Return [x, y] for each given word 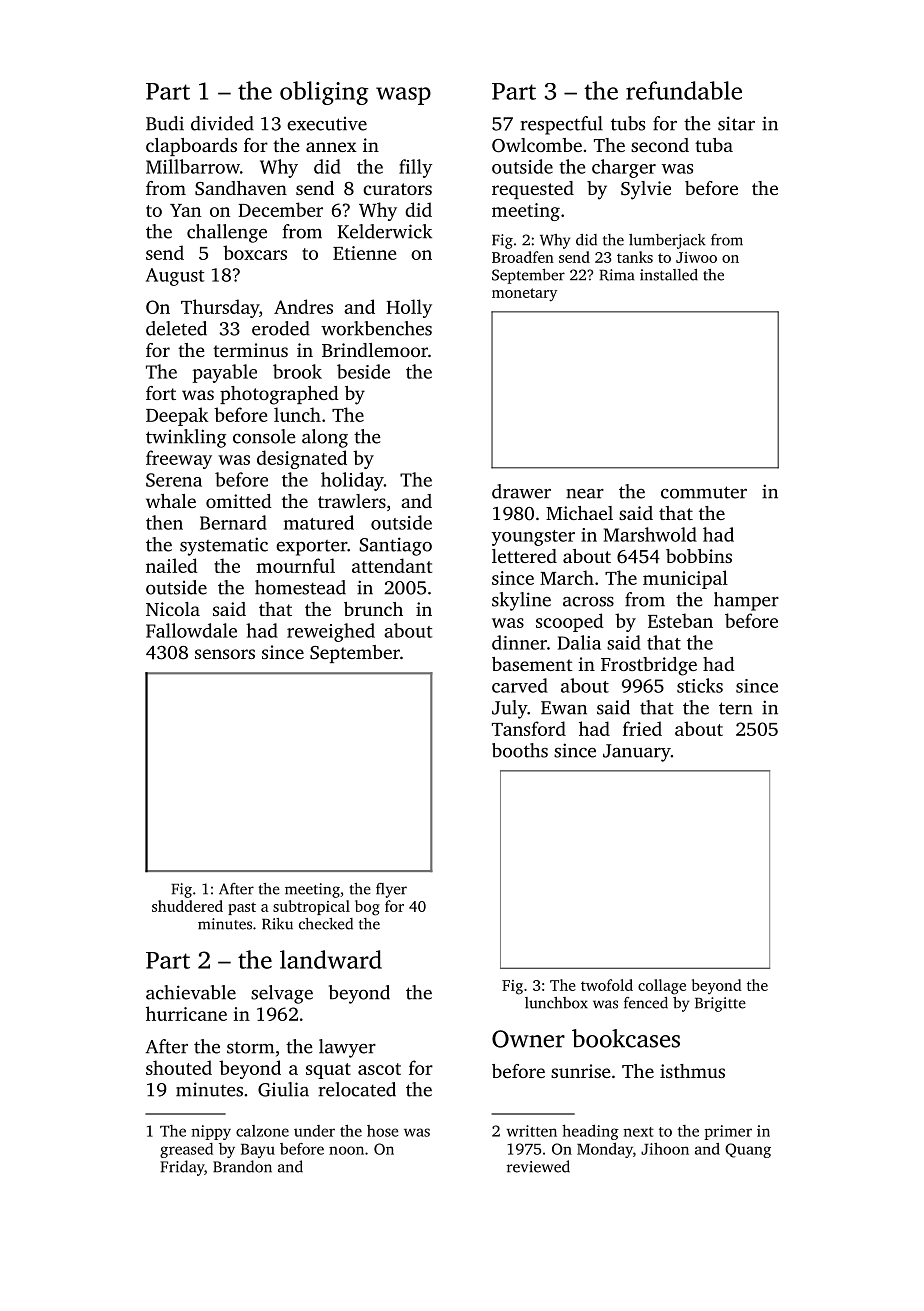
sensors [225, 654]
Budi [165, 123]
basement [532, 664]
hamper [746, 601]
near [585, 494]
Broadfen [523, 257]
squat [328, 1071]
